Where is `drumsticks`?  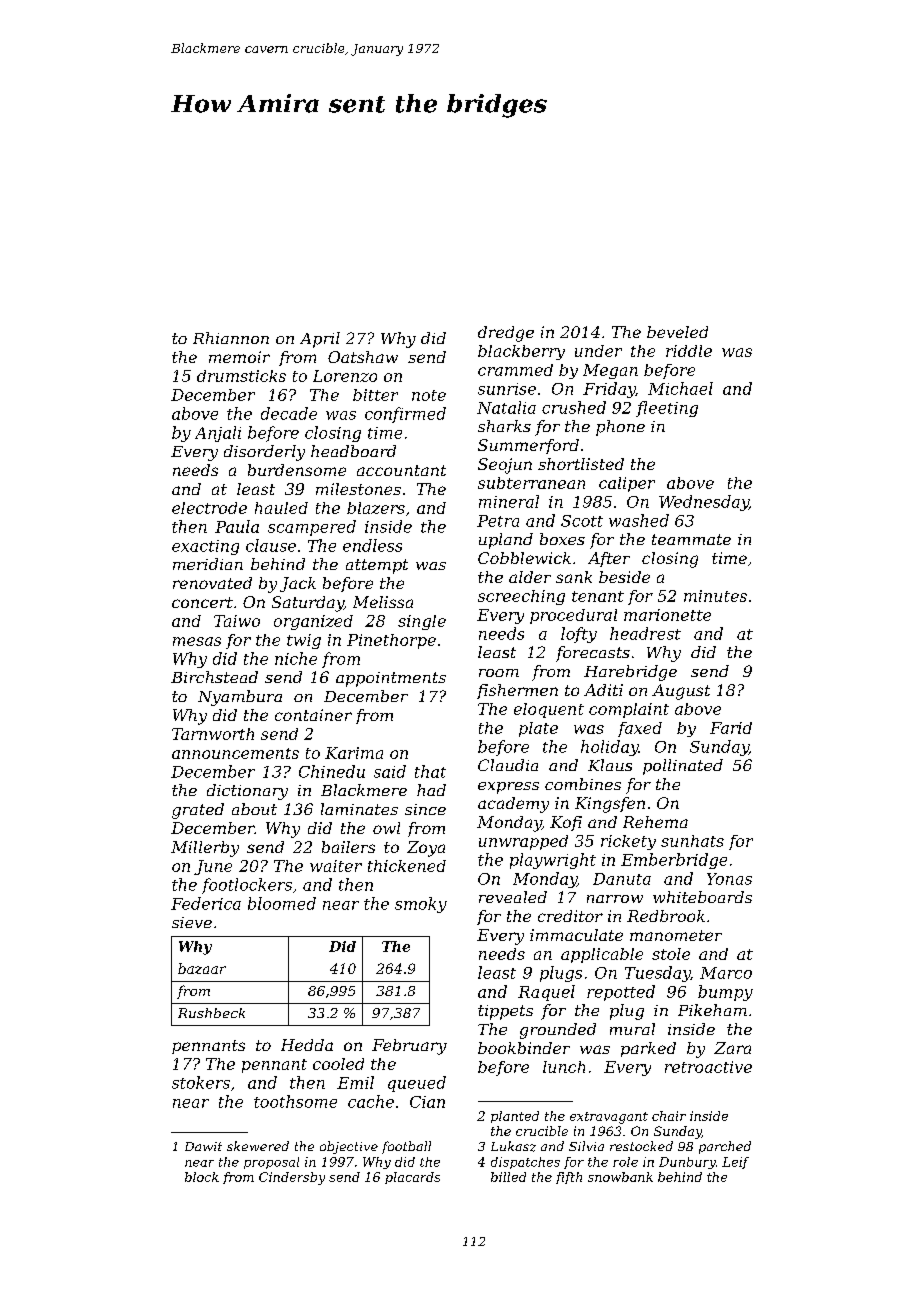
drumsticks is located at coordinates (241, 376).
